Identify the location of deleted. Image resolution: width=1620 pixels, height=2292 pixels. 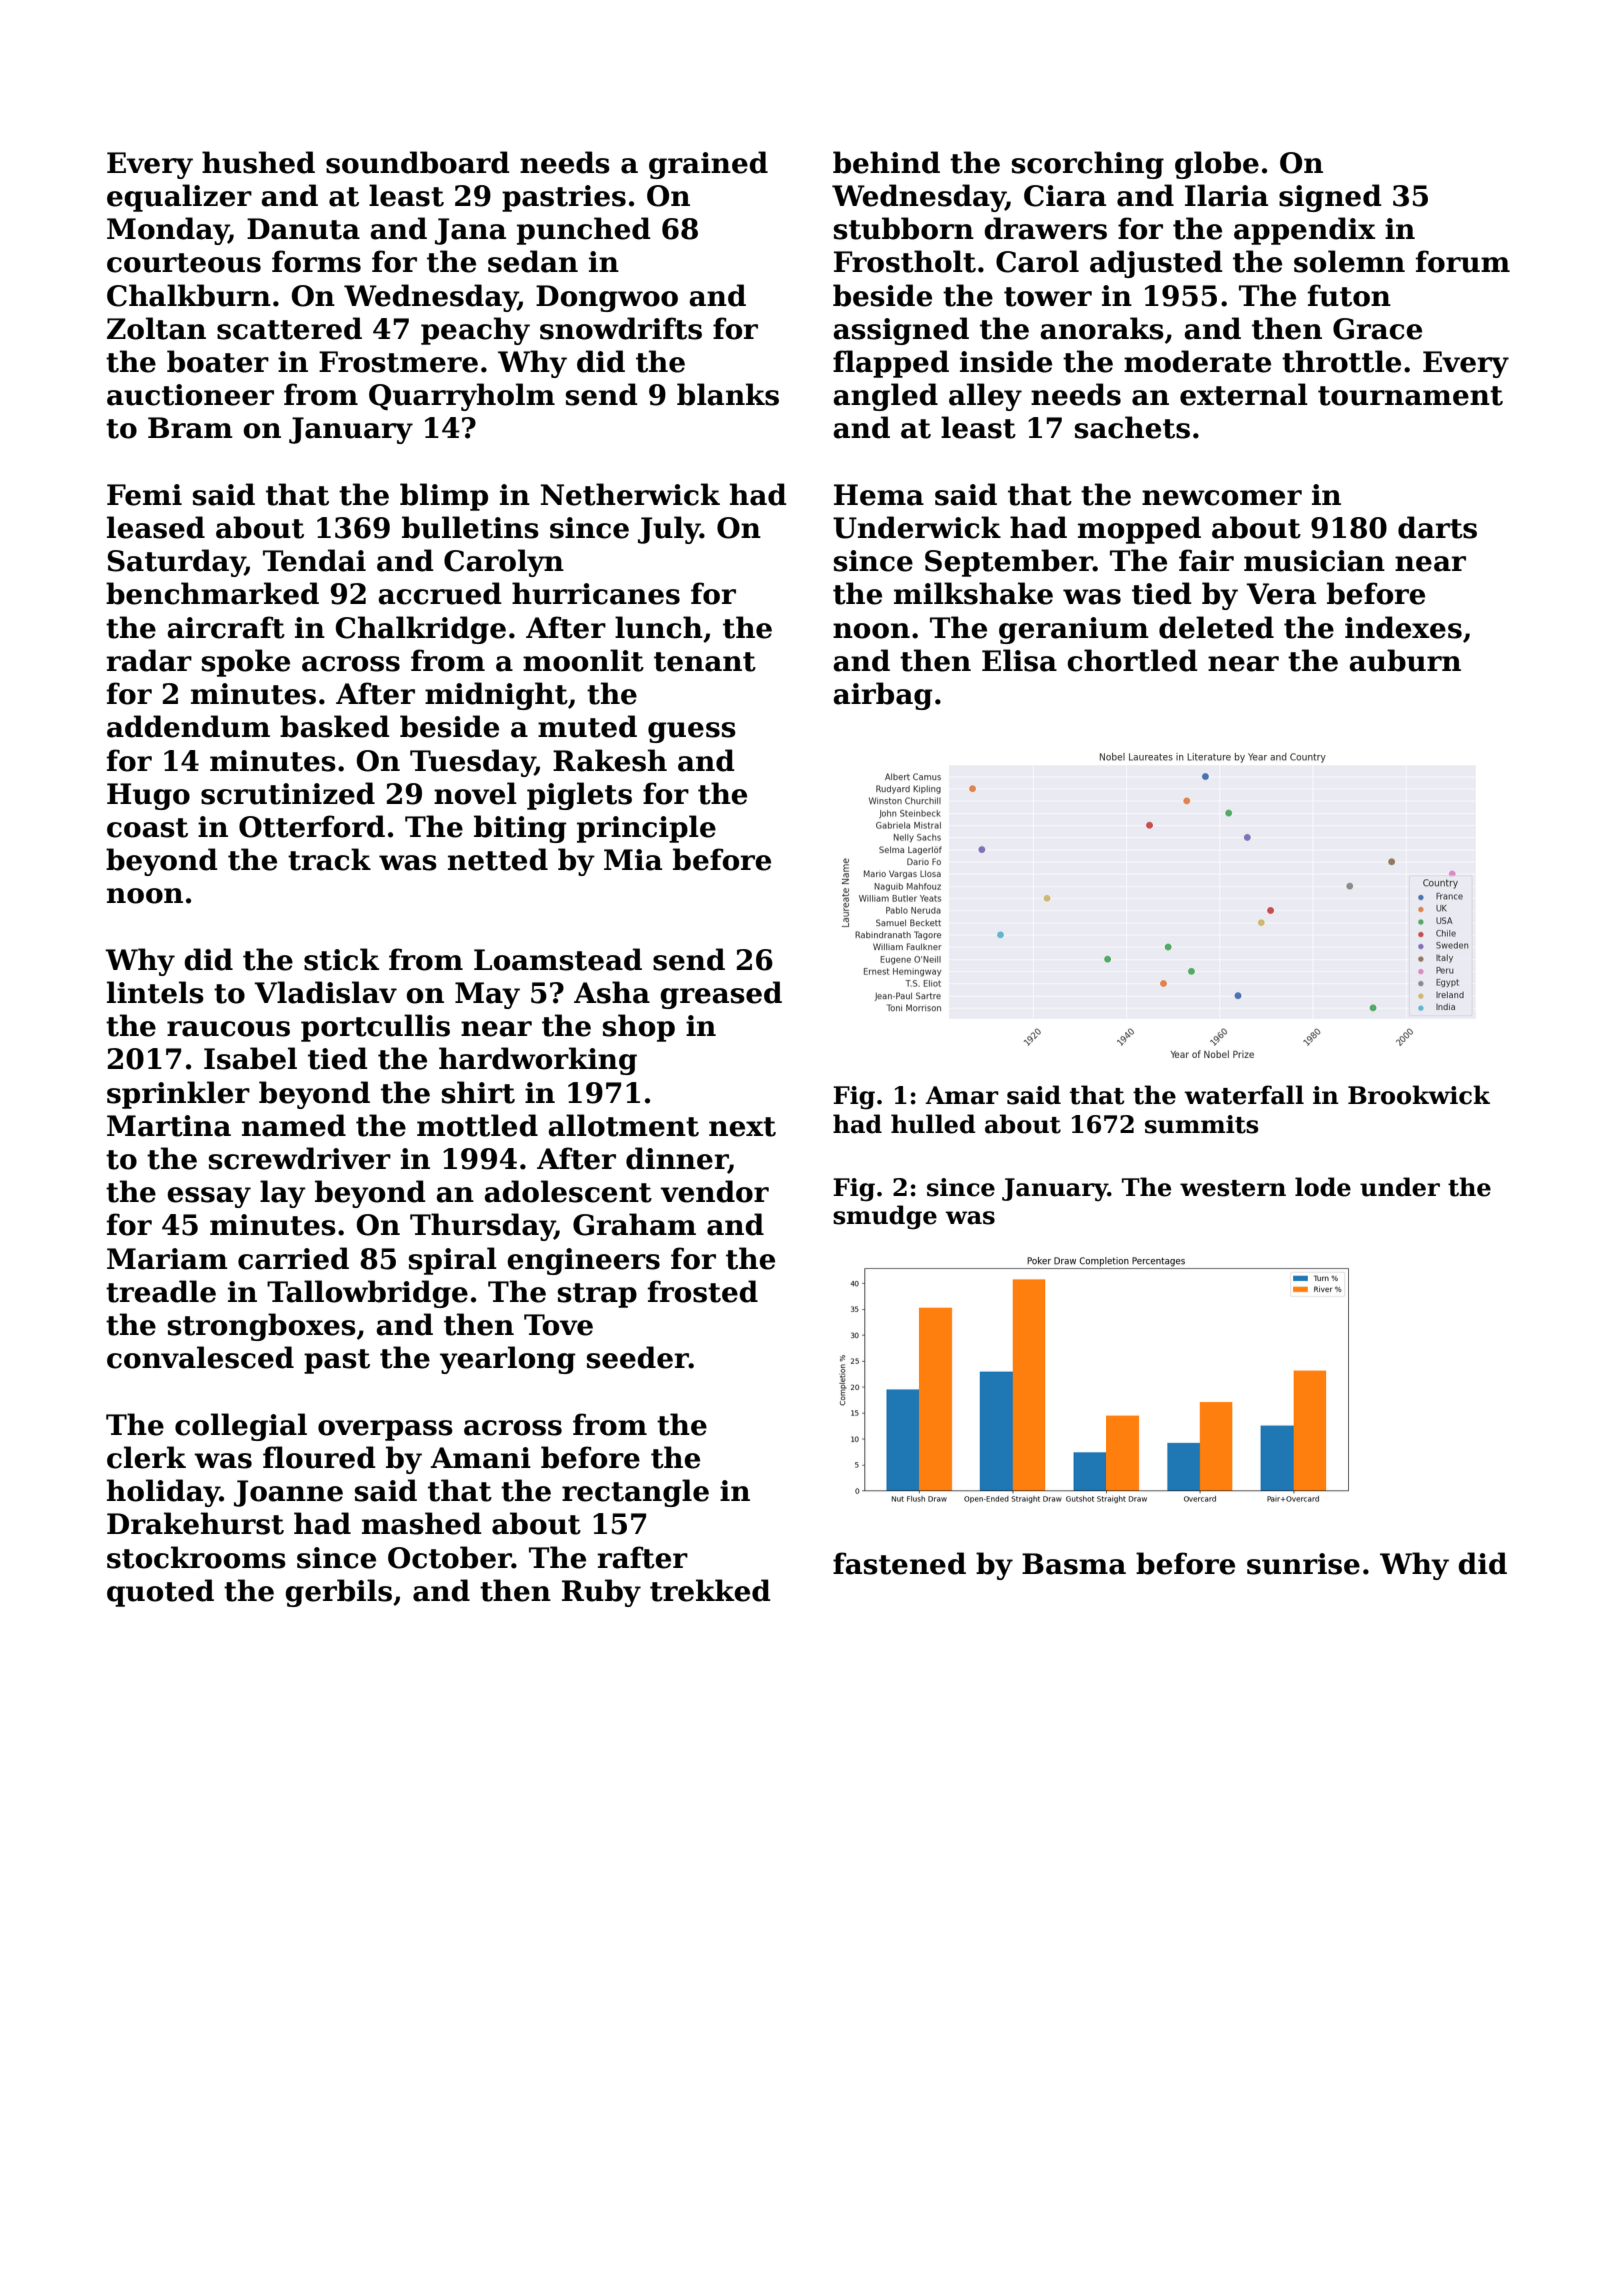
(1216, 627).
